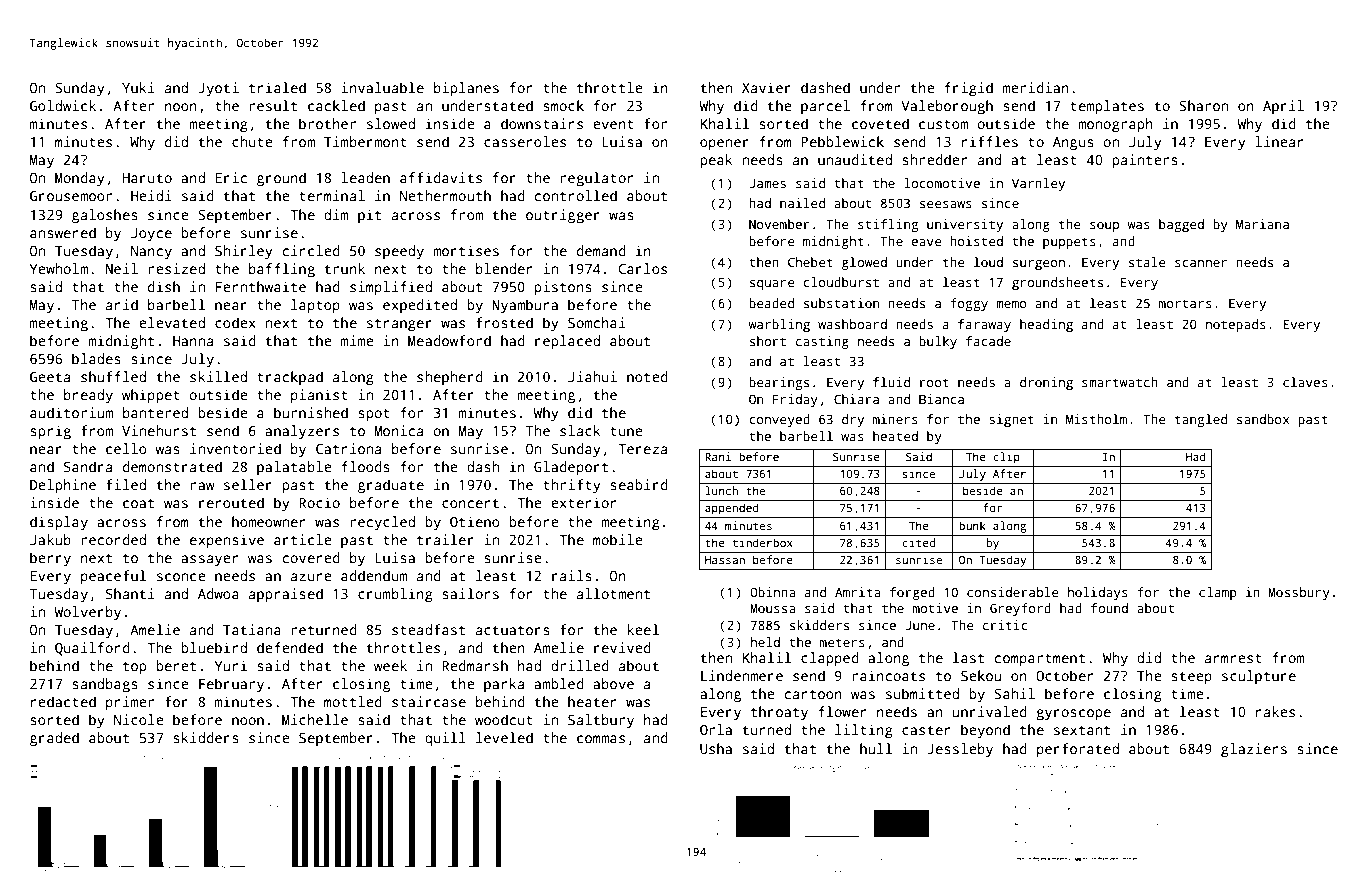  What do you see at coordinates (766, 87) in the image?
I see `Xavier` at bounding box center [766, 87].
